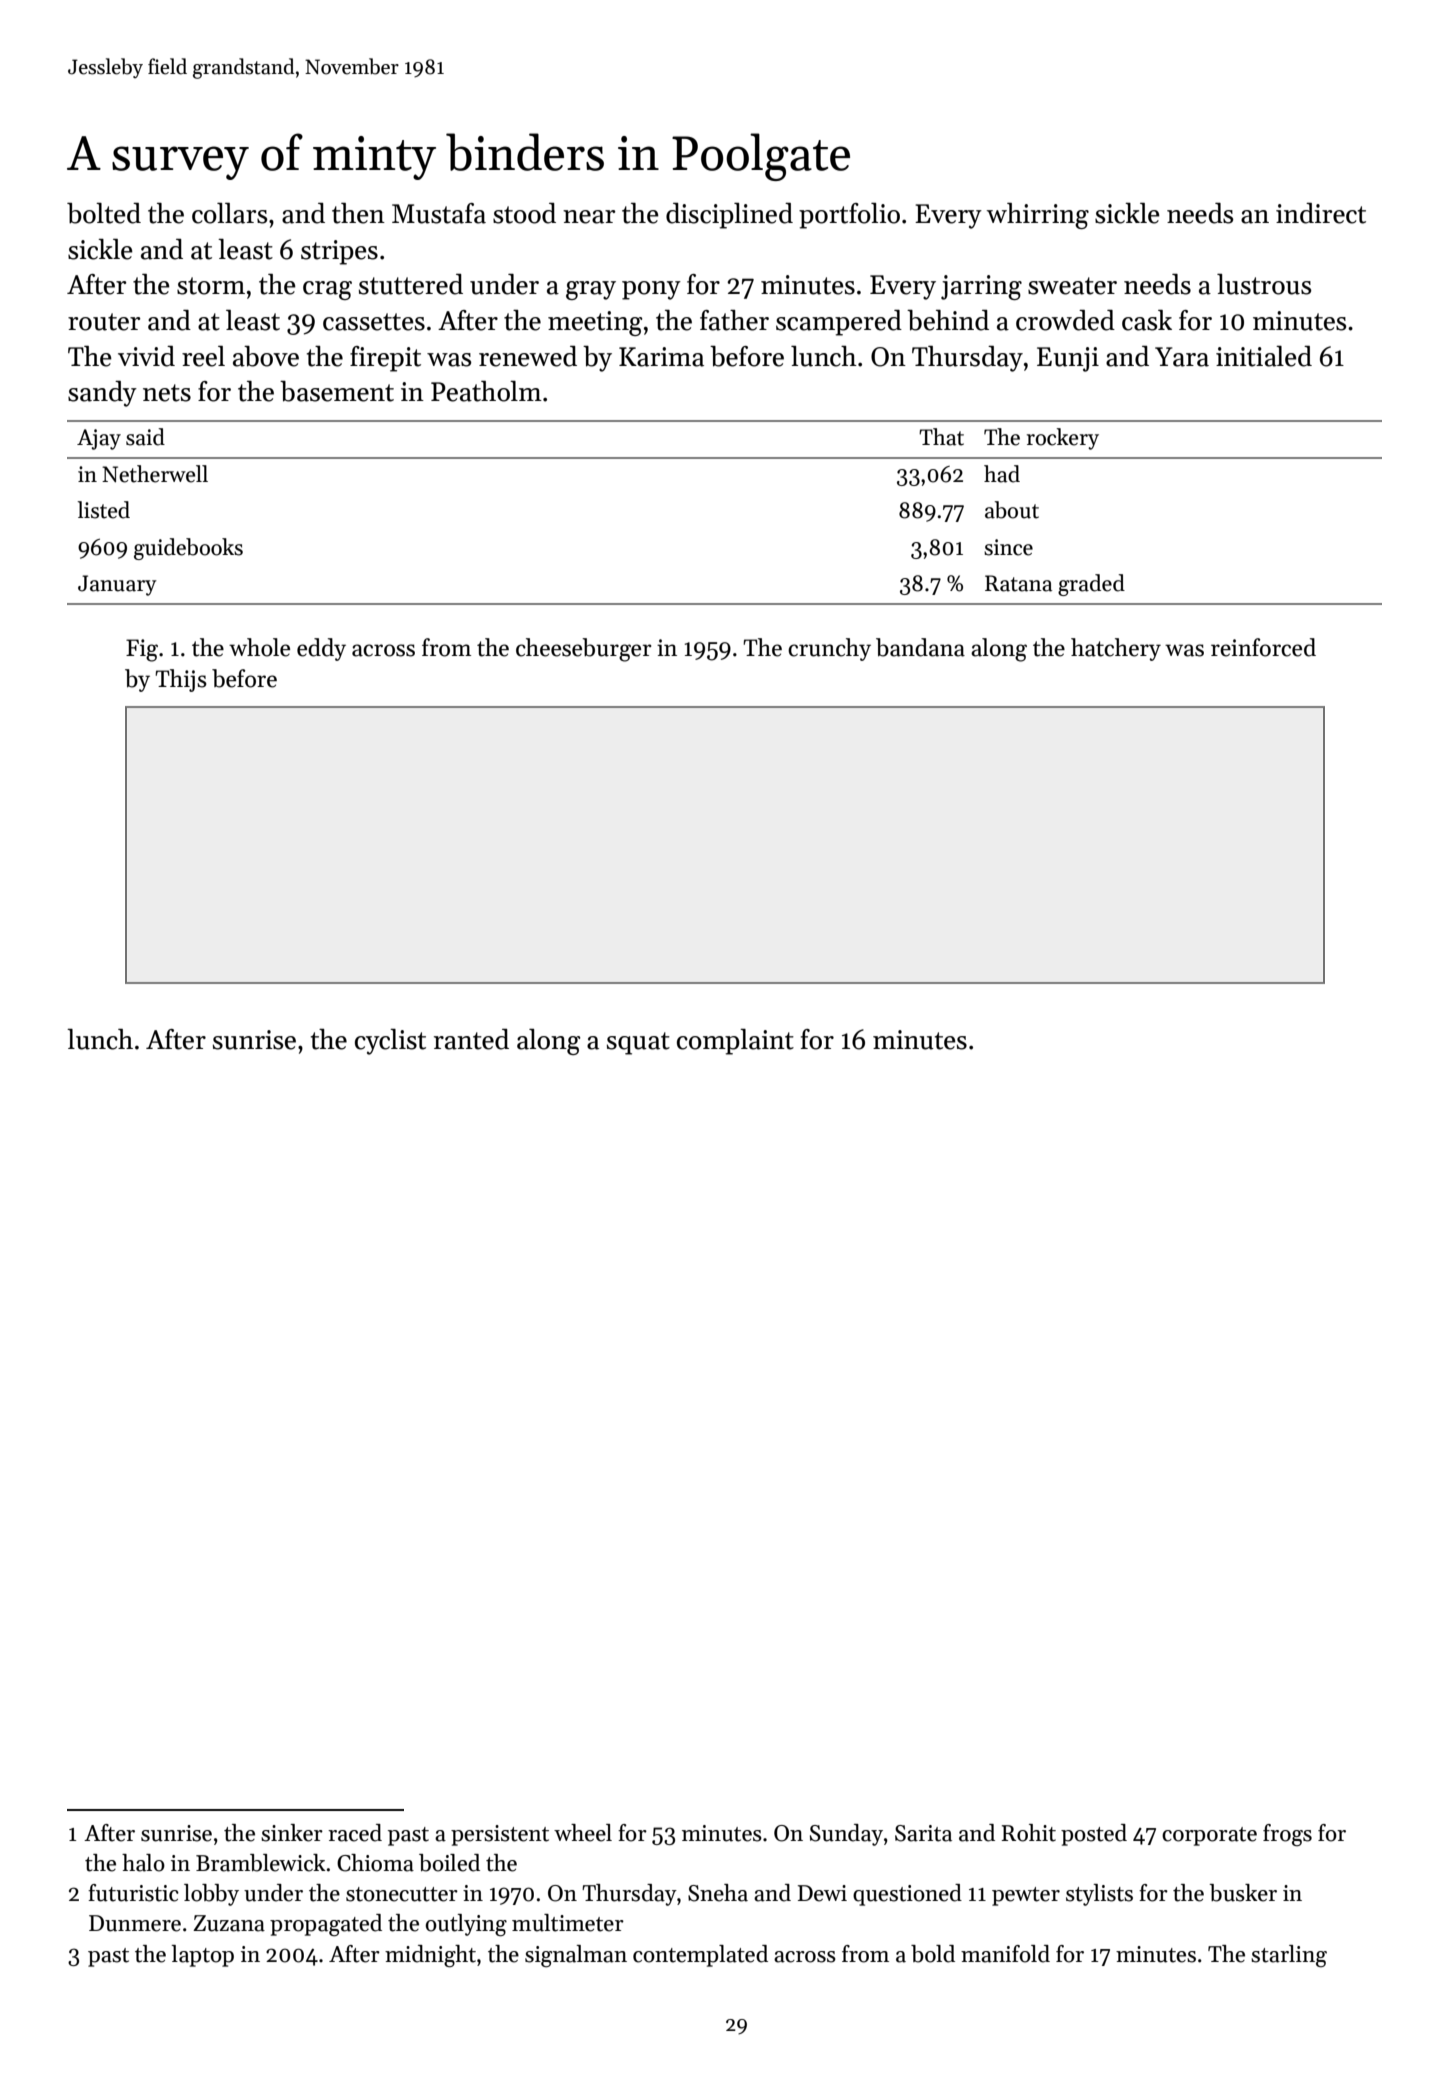 The height and width of the image is (2100, 1450). Describe the element at coordinates (1116, 649) in the image. I see `hatchery` at that location.
